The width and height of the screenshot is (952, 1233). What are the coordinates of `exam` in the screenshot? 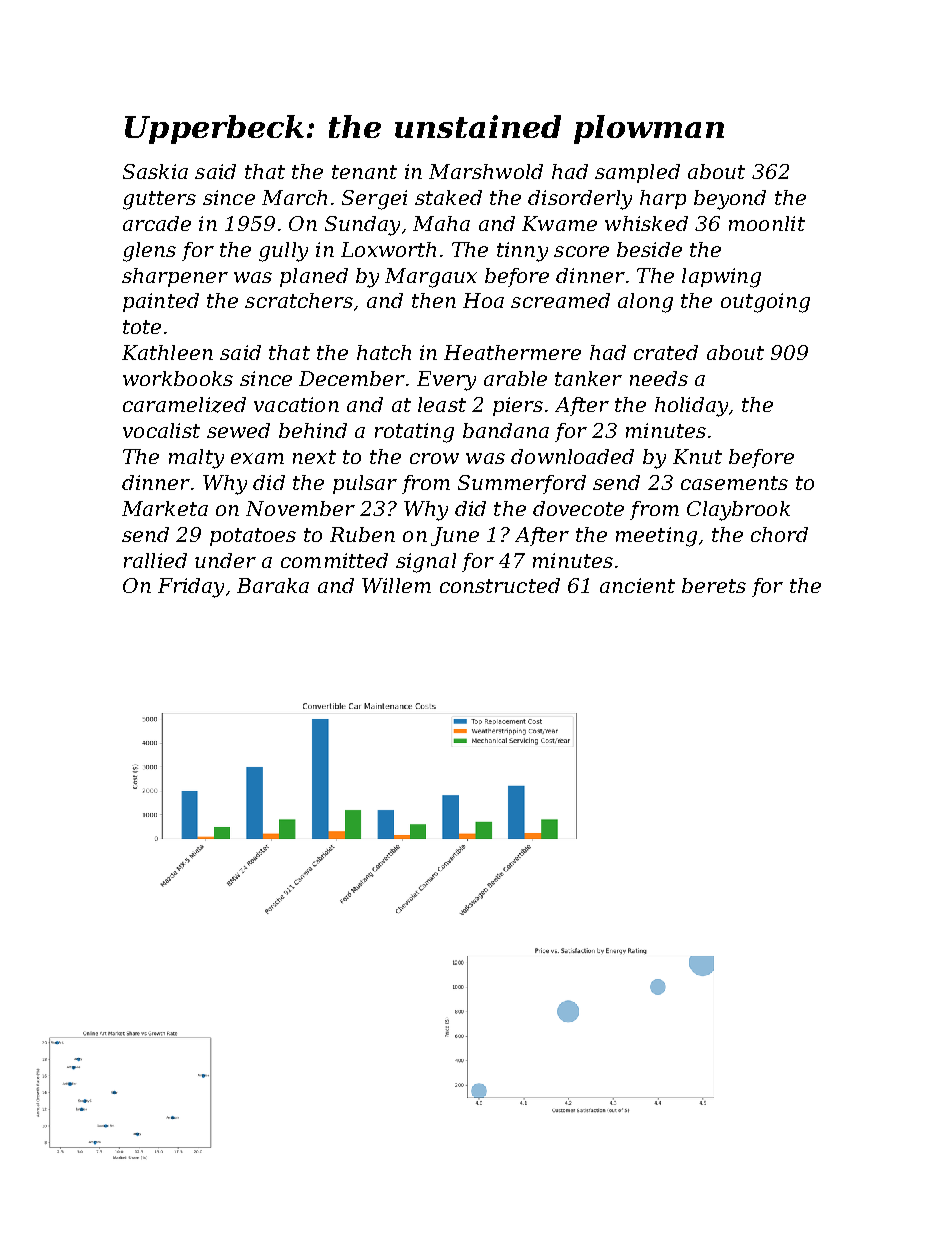 It's located at (257, 458).
